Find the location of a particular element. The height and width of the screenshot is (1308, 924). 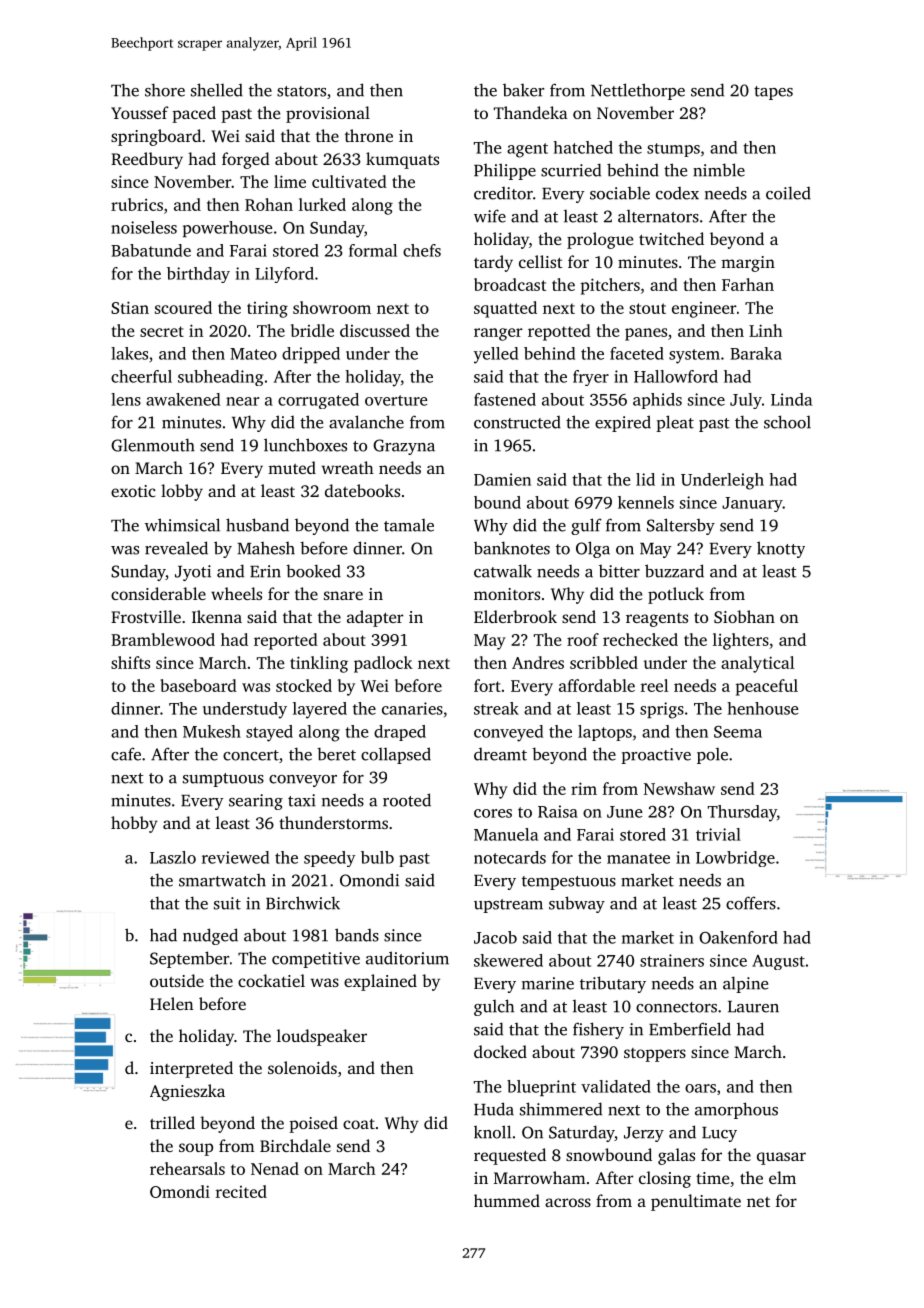

lobby is located at coordinates (182, 492).
